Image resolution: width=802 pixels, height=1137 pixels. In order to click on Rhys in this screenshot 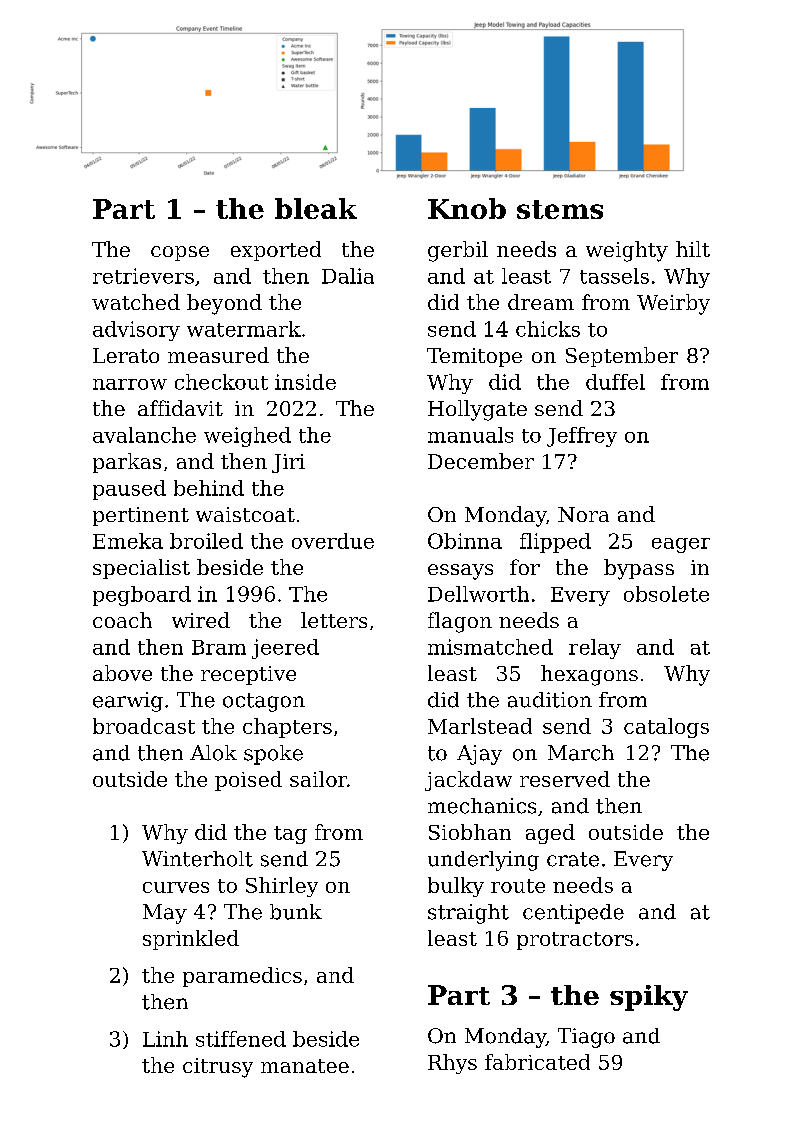, I will do `click(452, 1064)`.
